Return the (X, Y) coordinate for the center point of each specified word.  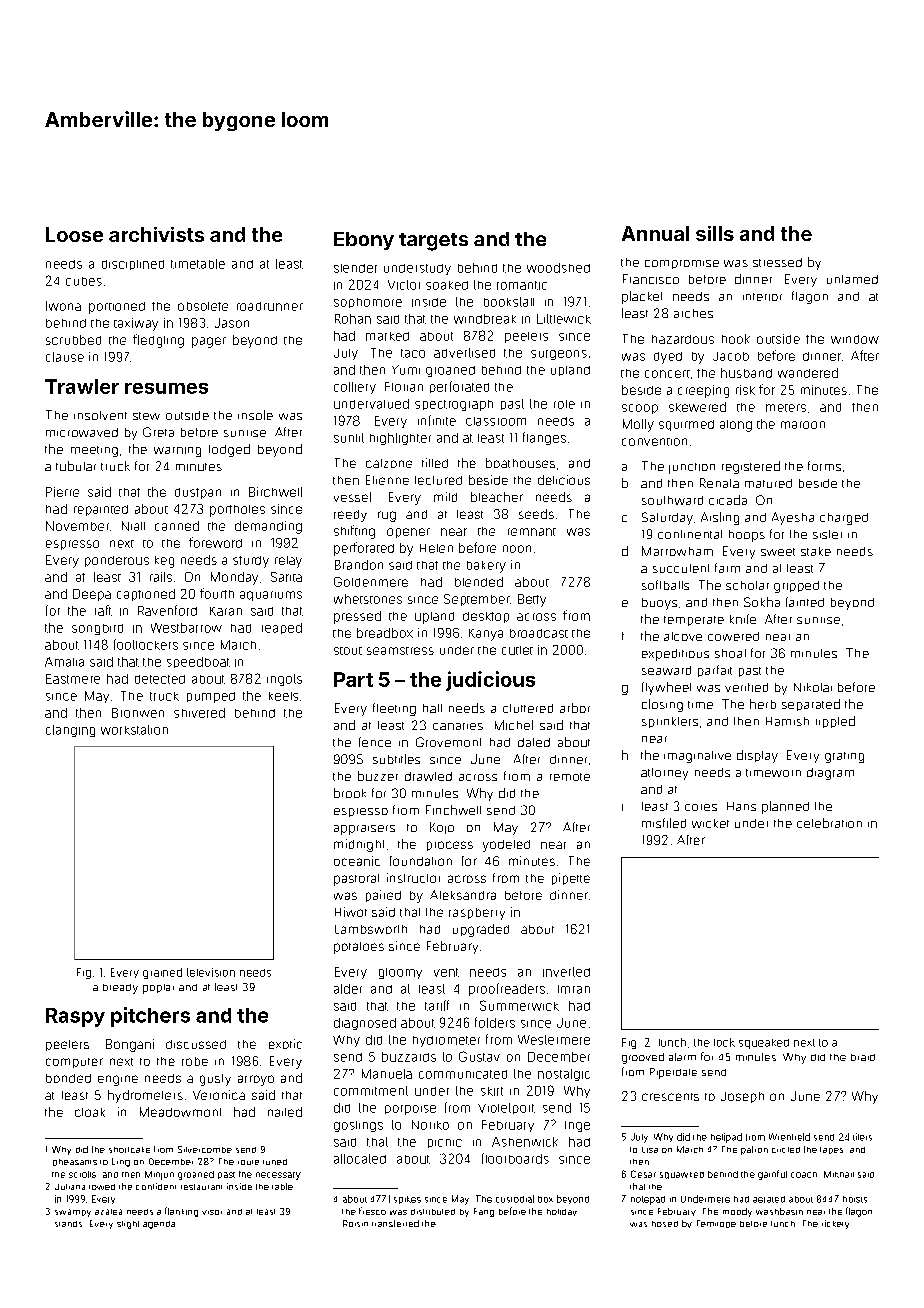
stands (68, 1224)
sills (715, 233)
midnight (359, 845)
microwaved (82, 432)
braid (863, 1057)
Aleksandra (463, 895)
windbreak (485, 319)
